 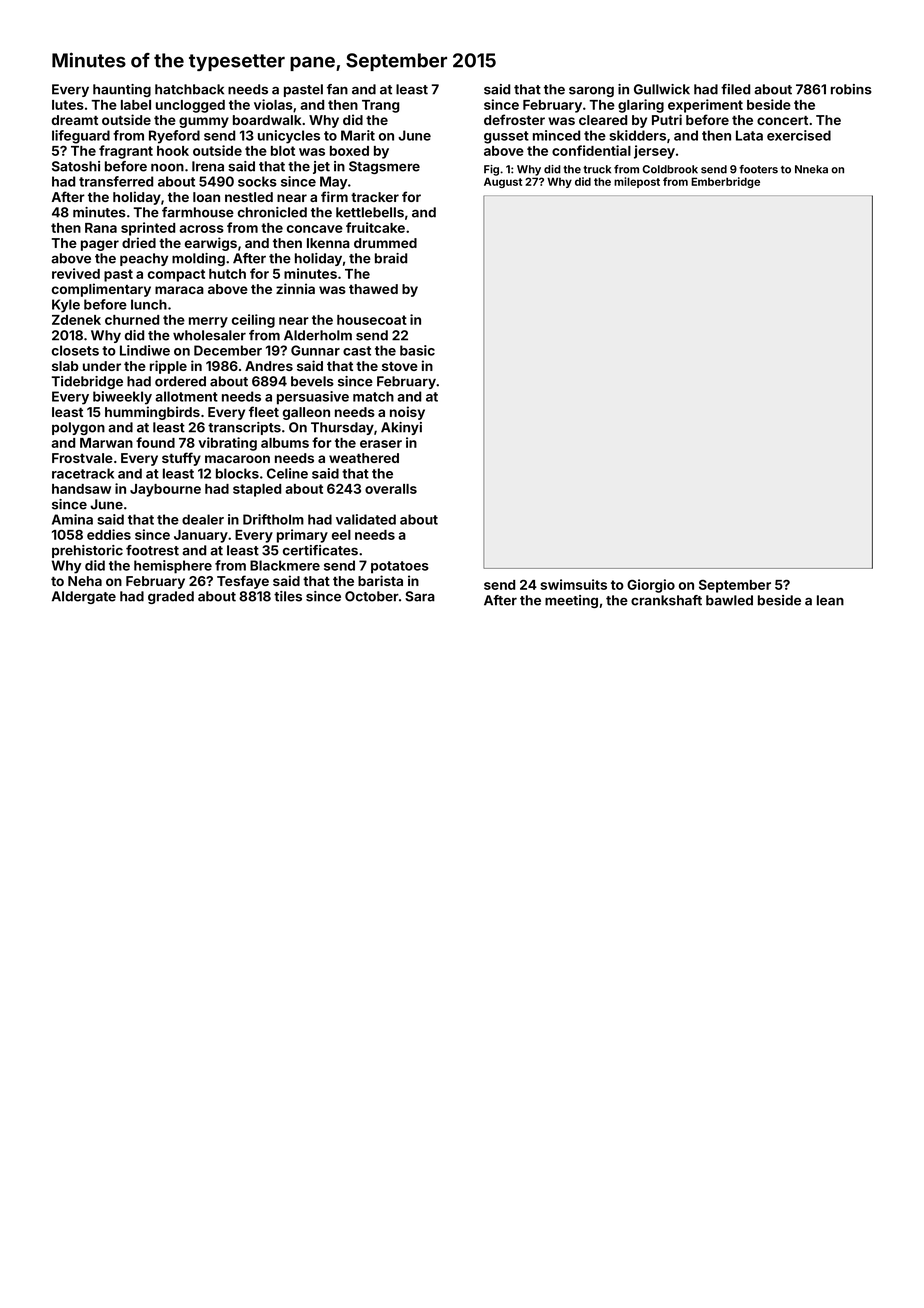 I want to click on Lindiwe, so click(x=145, y=350).
